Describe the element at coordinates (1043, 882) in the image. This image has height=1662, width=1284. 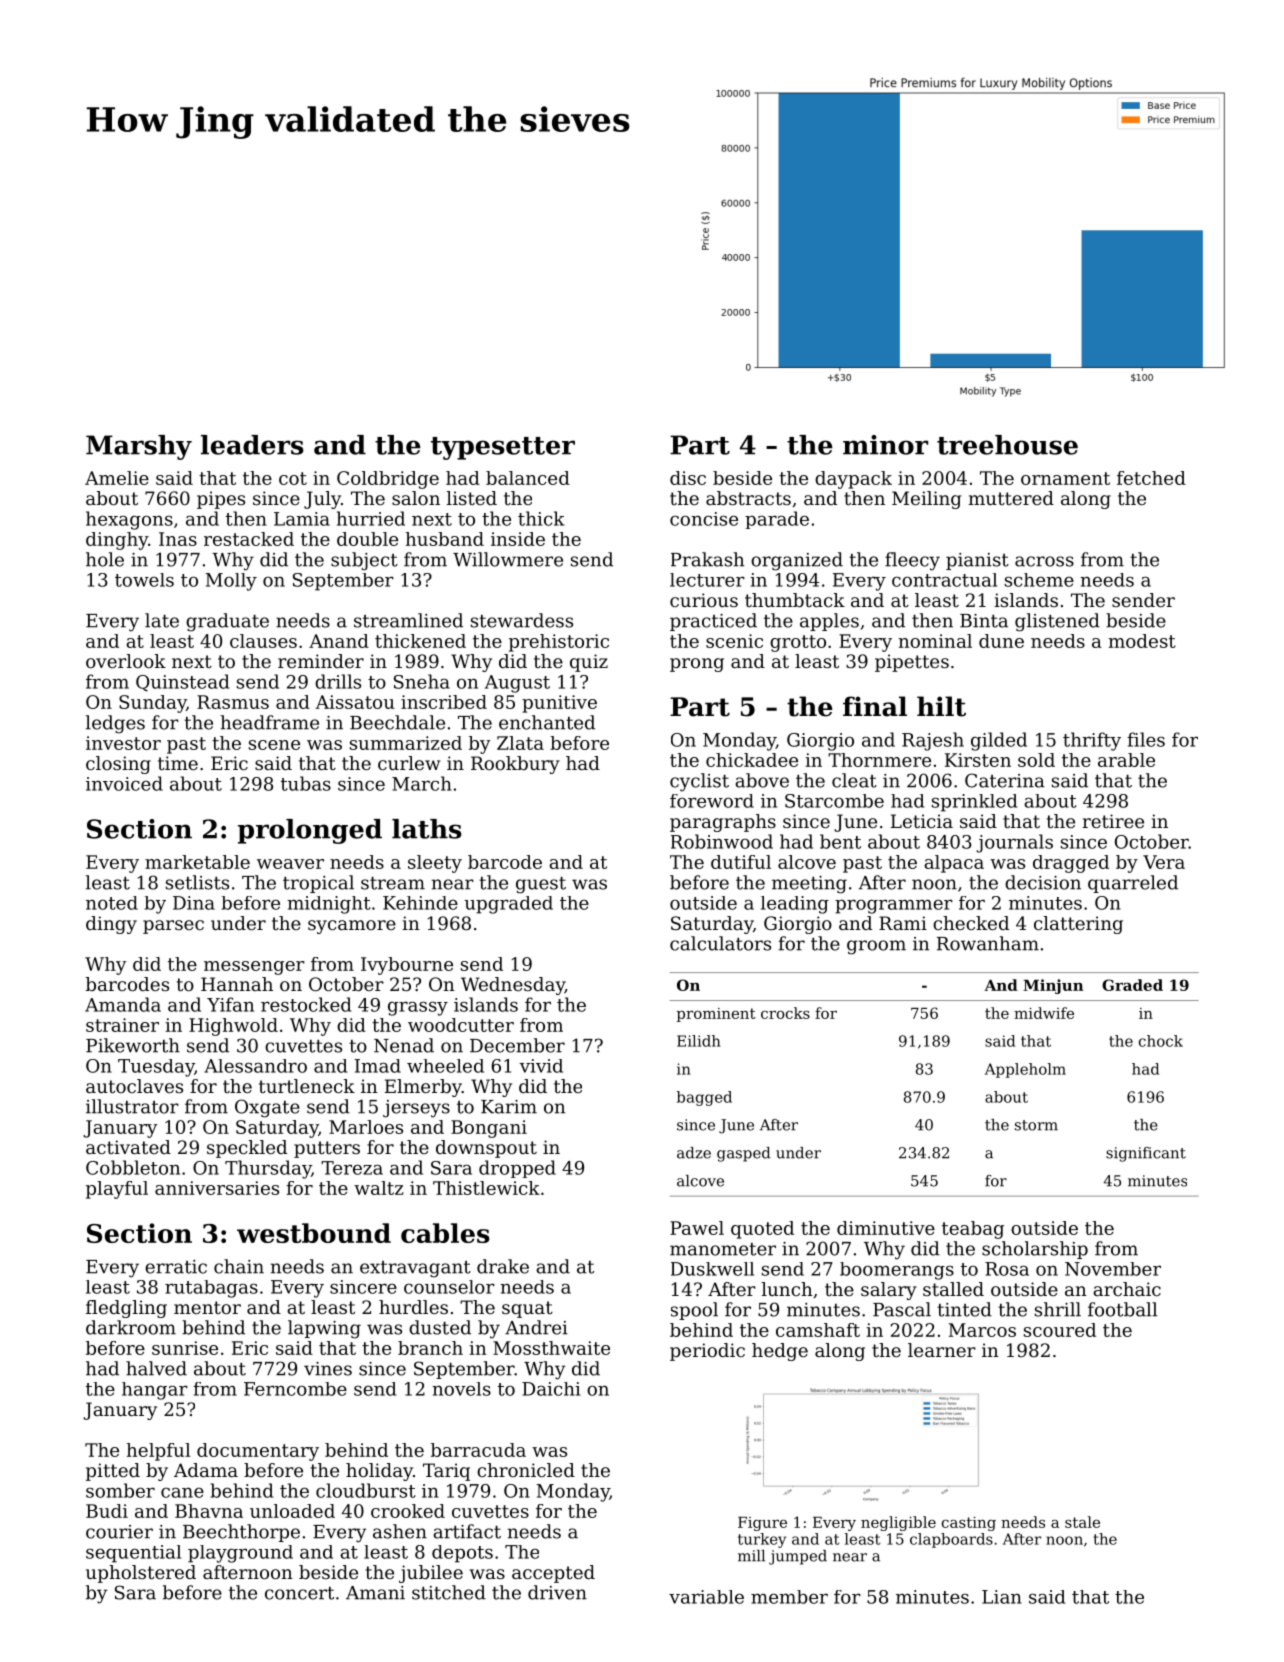
I see `decision` at that location.
